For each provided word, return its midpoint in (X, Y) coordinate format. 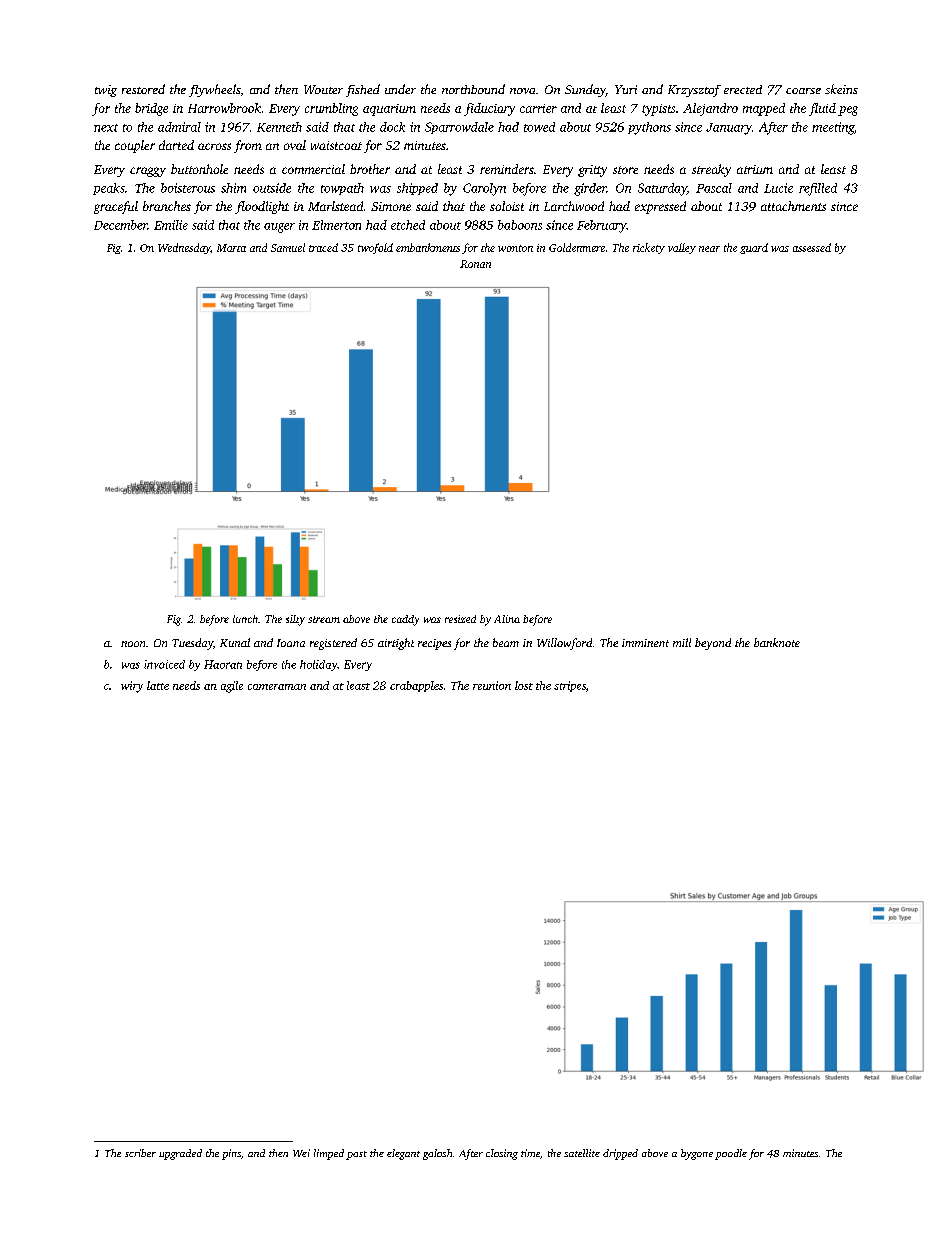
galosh (437, 1154)
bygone (697, 1154)
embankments (428, 247)
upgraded (180, 1154)
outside (272, 188)
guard (754, 248)
